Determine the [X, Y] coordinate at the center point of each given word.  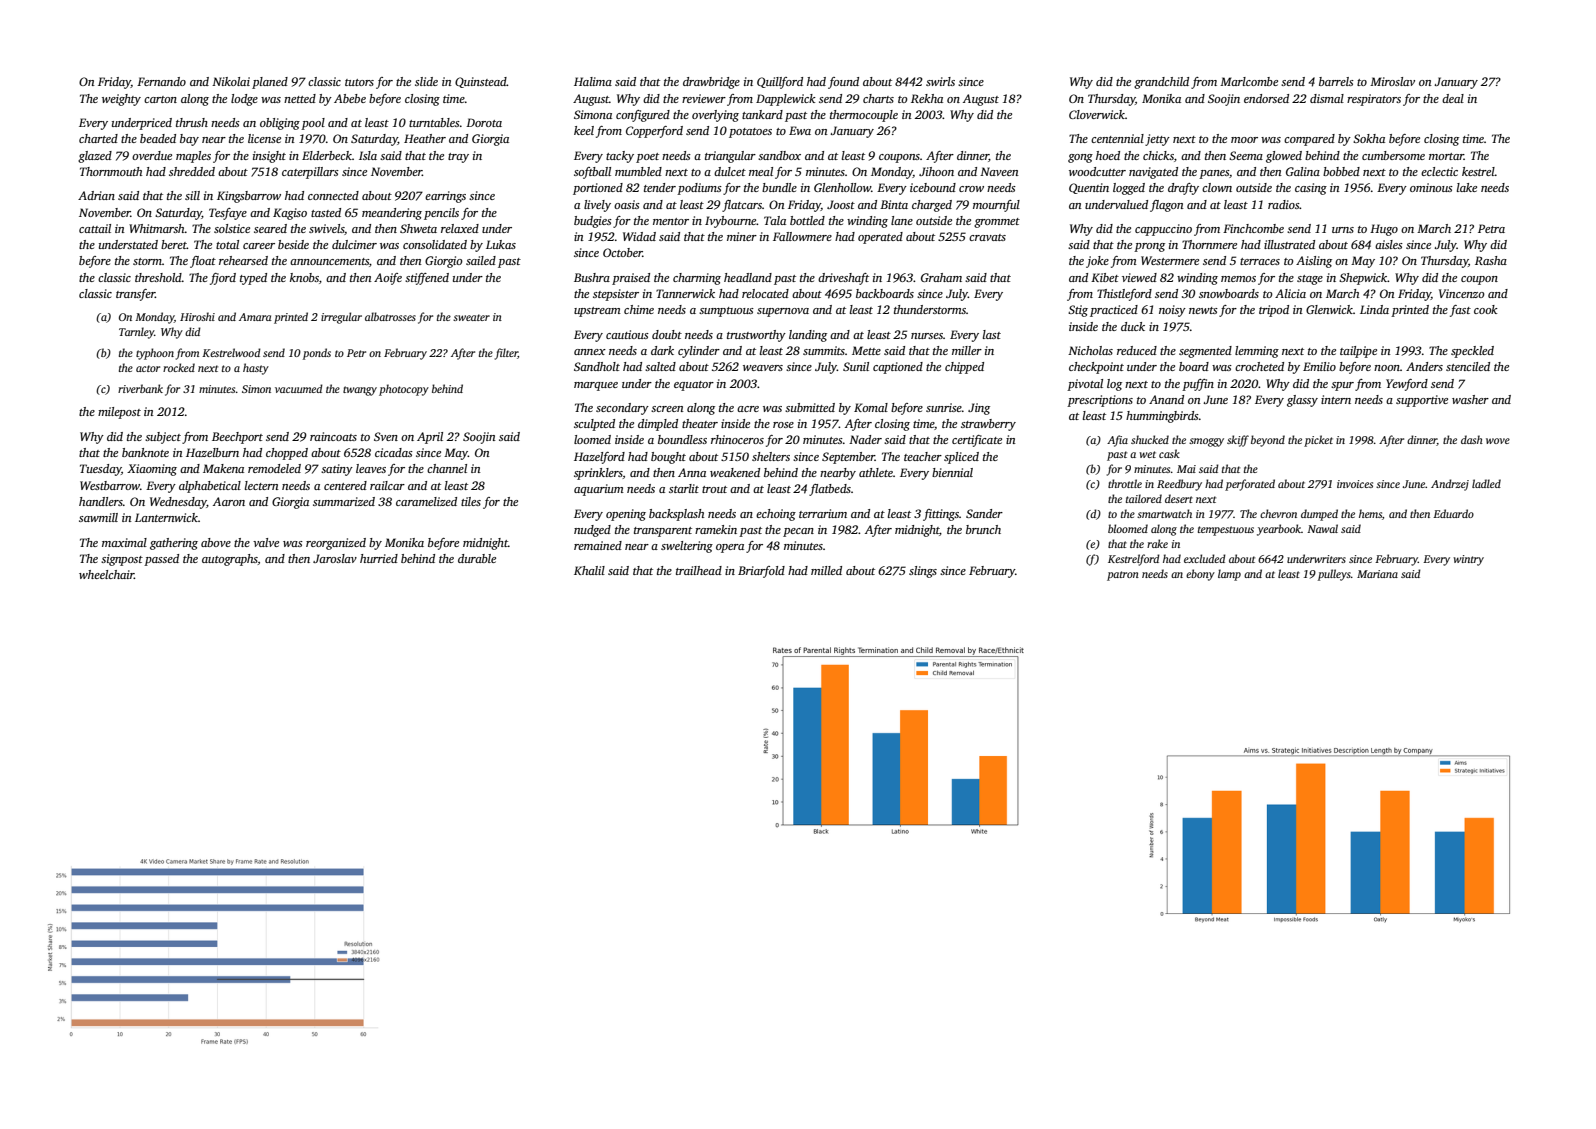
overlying [715, 116]
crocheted [1259, 366]
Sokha [1369, 138]
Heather [425, 138]
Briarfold [761, 572]
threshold [158, 277]
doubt [667, 334]
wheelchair [106, 574]
